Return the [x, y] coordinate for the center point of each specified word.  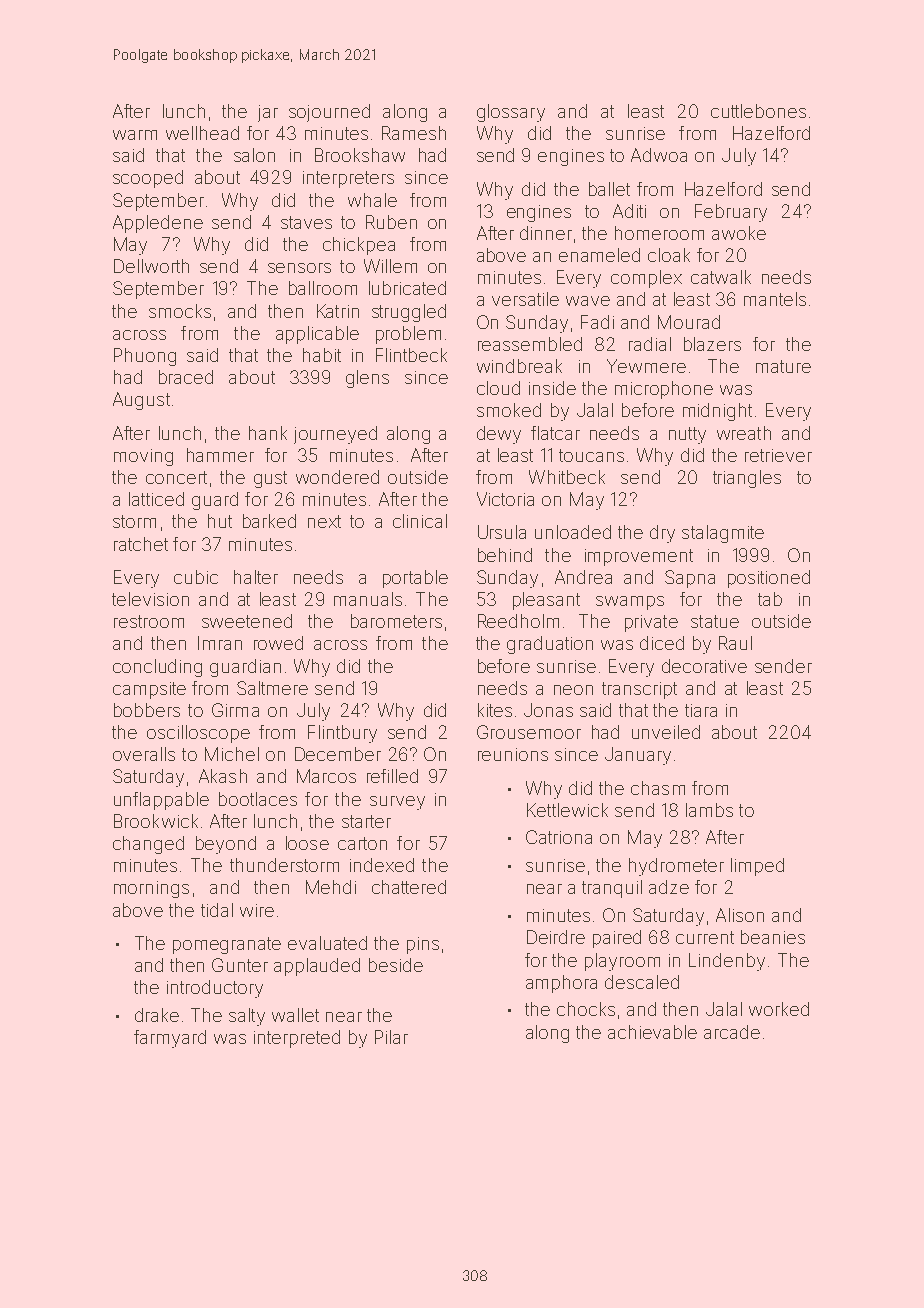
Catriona [559, 837]
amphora [561, 984]
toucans [591, 455]
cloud [498, 388]
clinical [420, 521]
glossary [511, 113]
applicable [317, 335]
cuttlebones [758, 111]
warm [135, 135]
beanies [773, 937]
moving [143, 457]
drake [157, 1015]
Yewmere [646, 366]
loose [307, 843]
